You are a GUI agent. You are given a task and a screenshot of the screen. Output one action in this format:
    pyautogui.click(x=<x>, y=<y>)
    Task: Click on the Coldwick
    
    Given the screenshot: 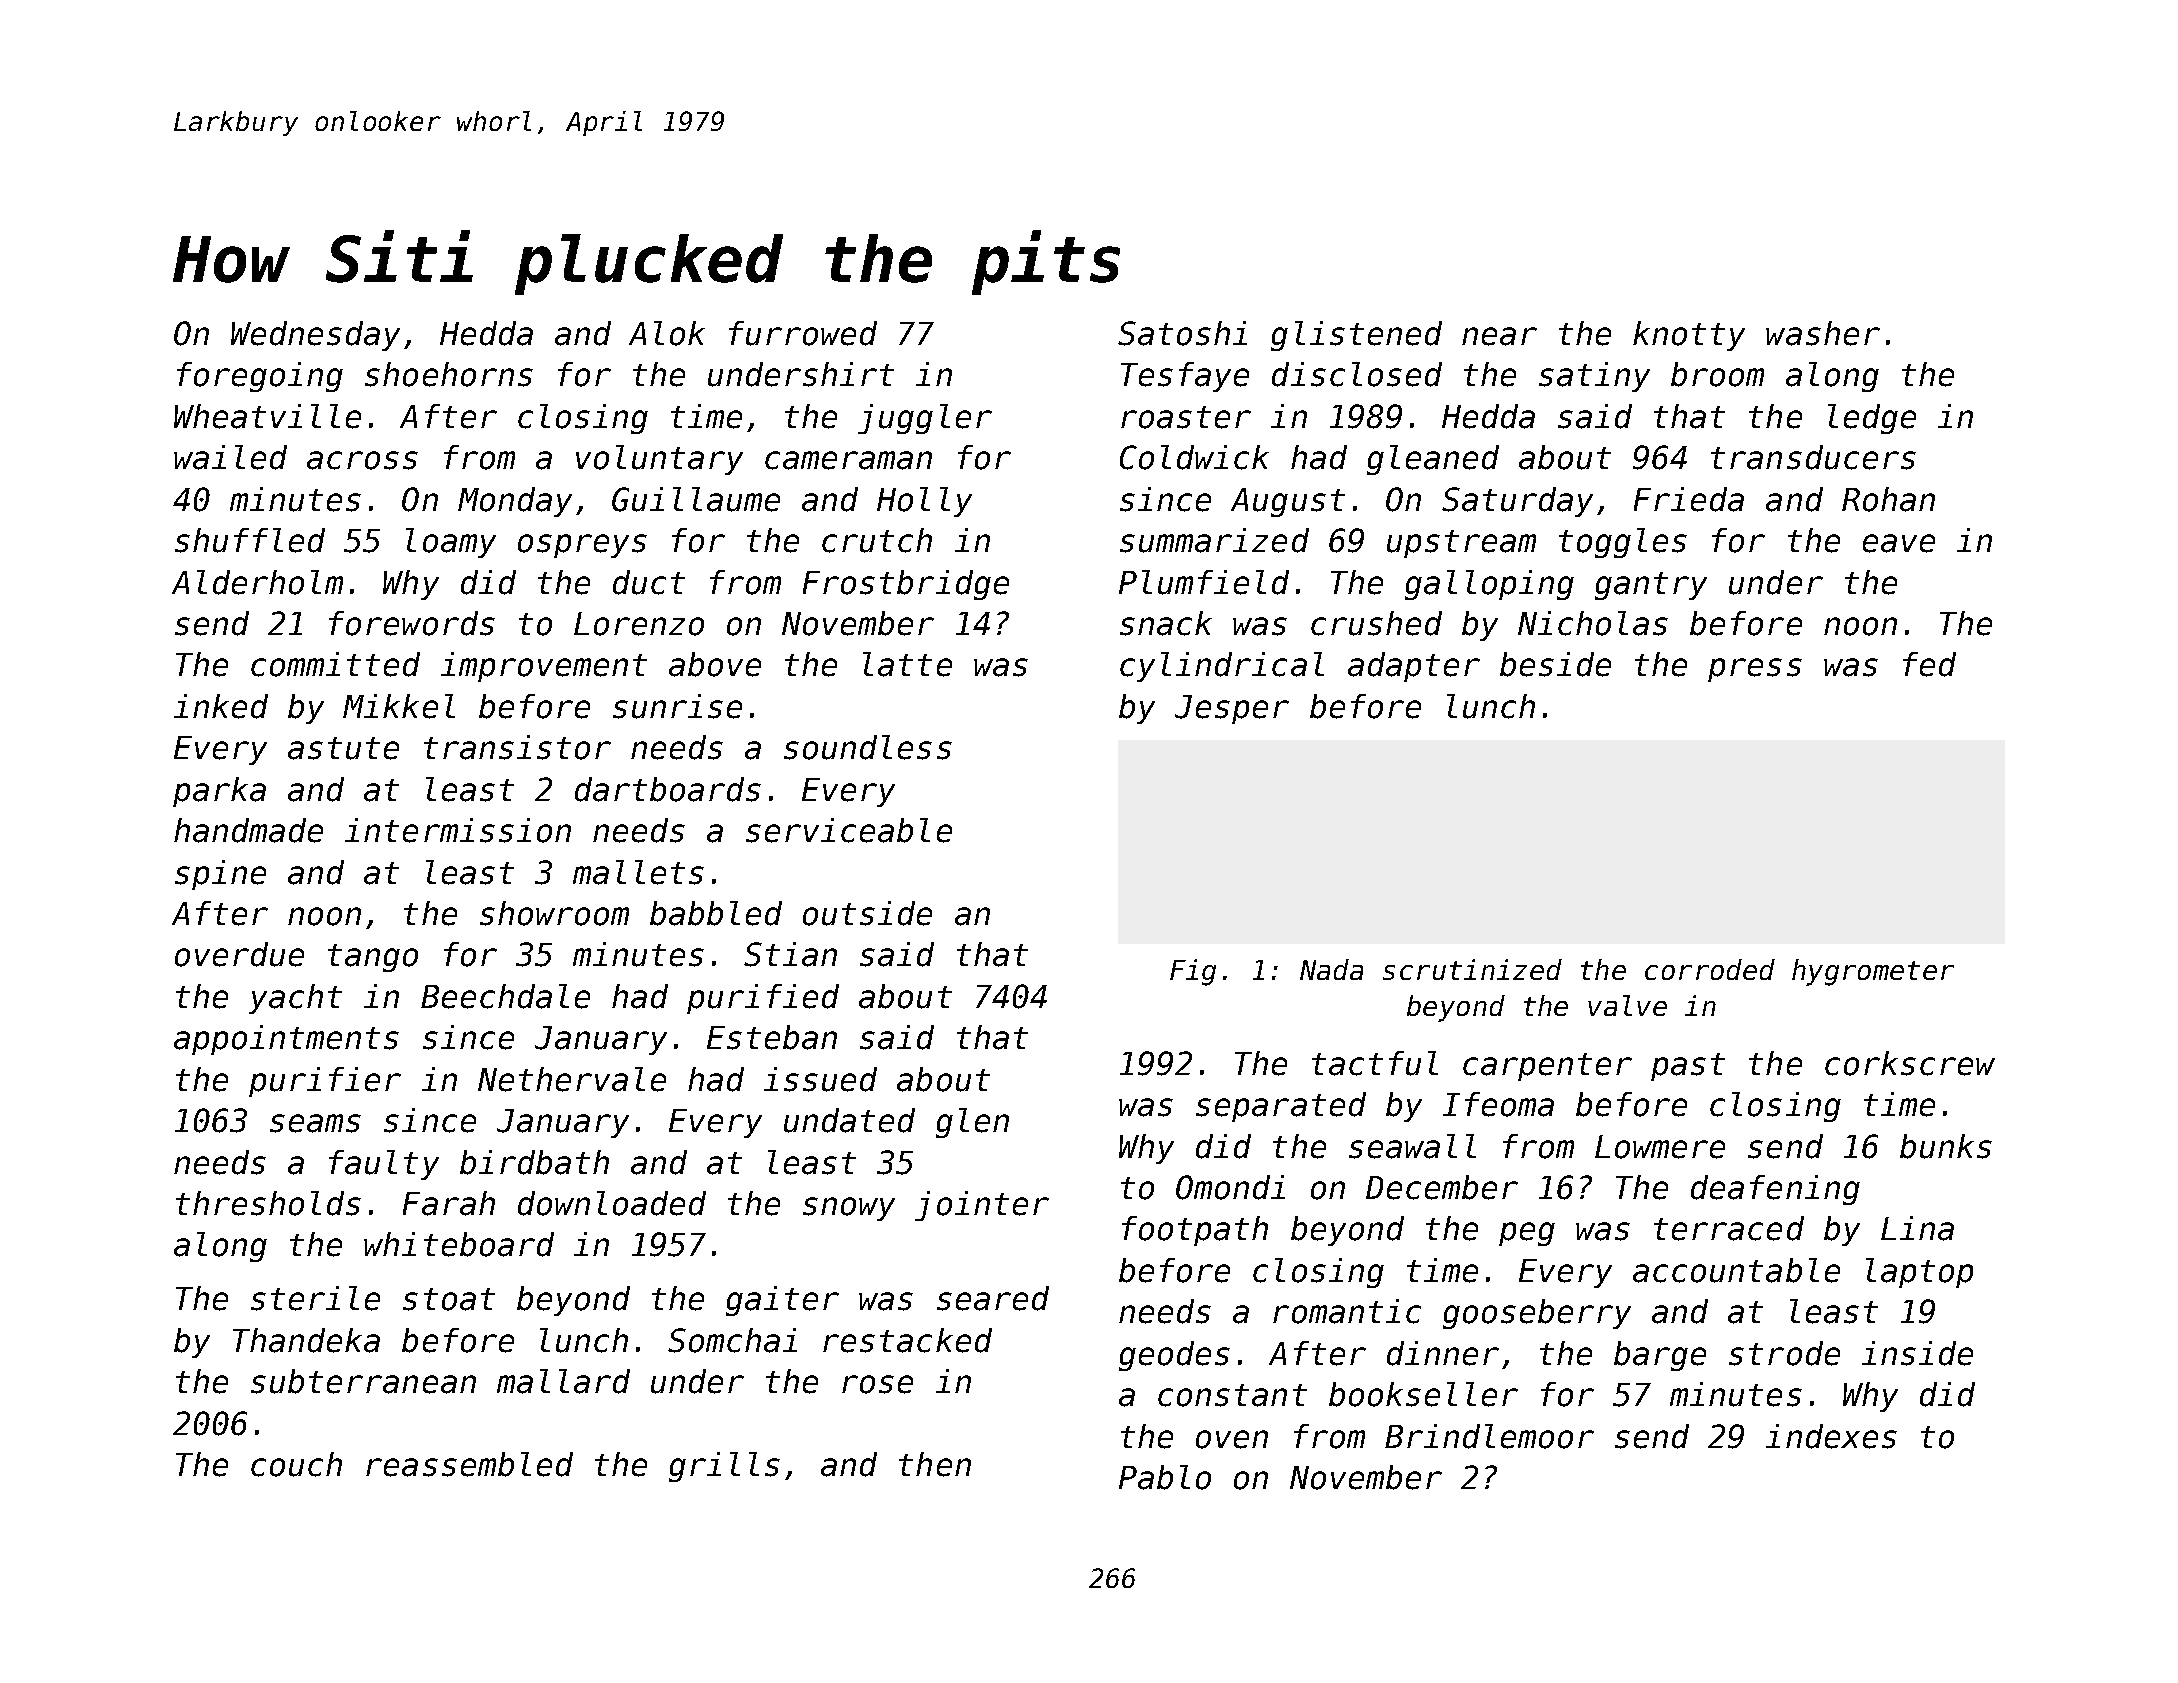 What is the action you would take?
    pyautogui.click(x=1194, y=457)
